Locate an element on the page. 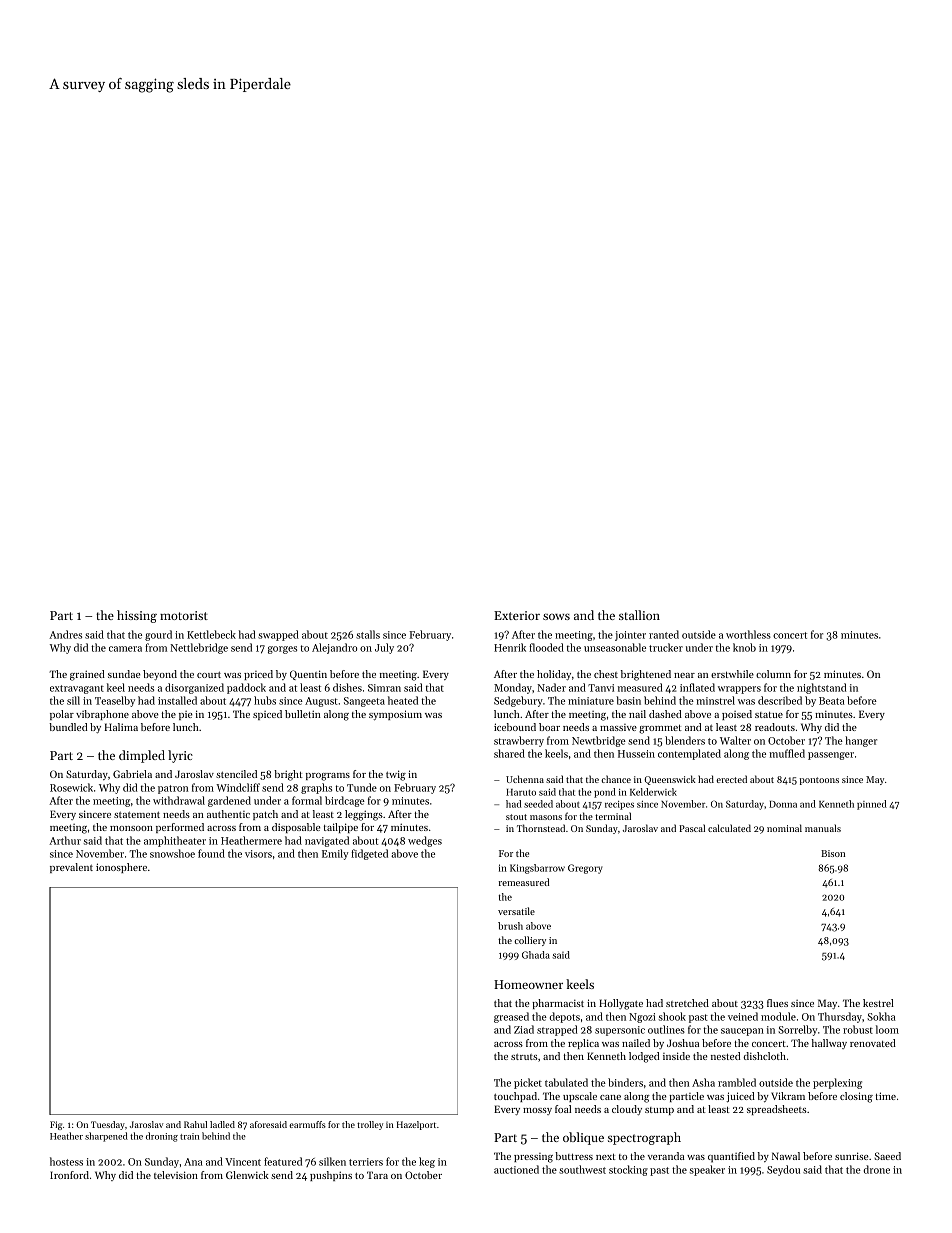 The image size is (952, 1233). television is located at coordinates (176, 1175).
